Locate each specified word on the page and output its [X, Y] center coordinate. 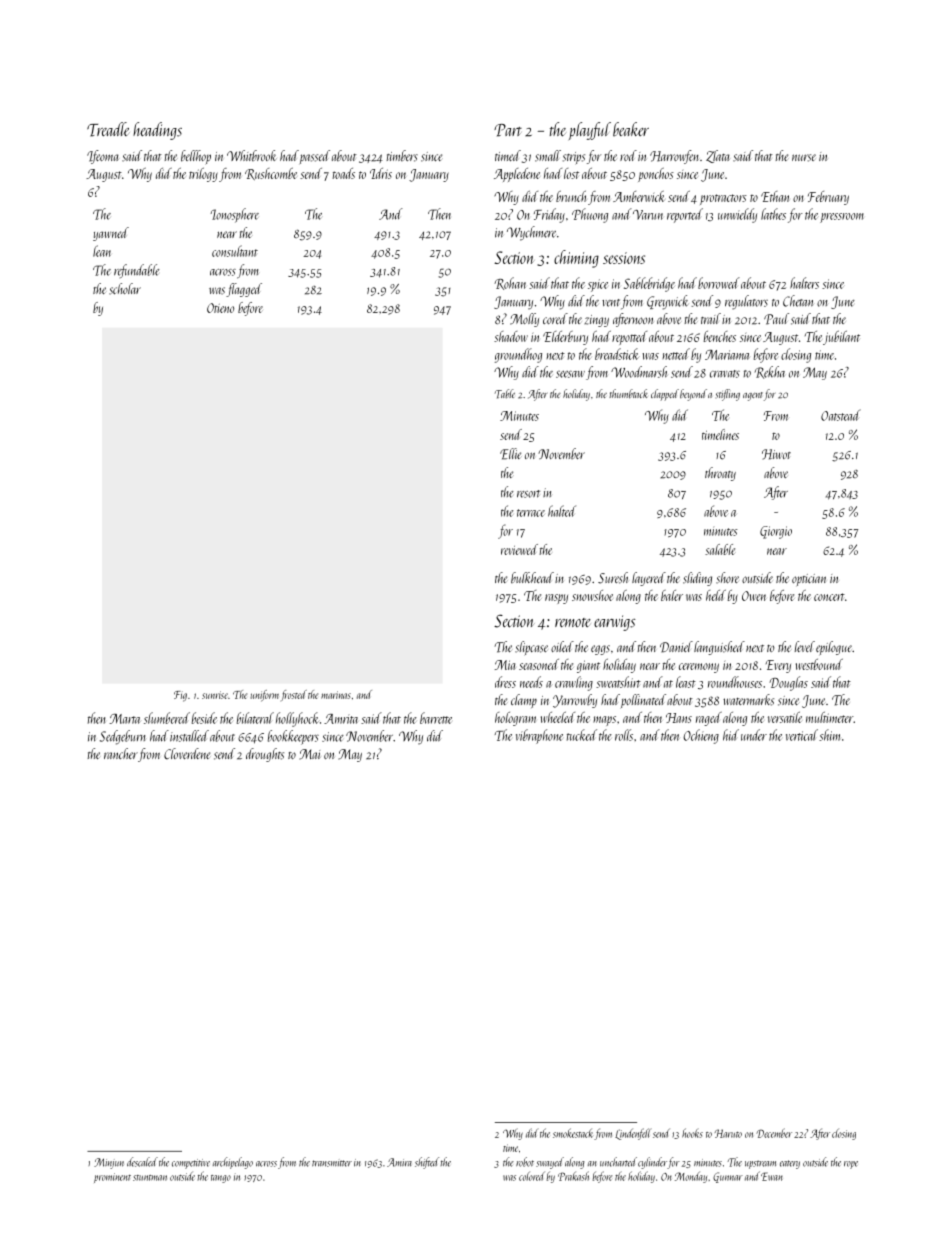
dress [505, 682]
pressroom [842, 218]
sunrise [215, 695]
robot [525, 1162]
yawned [111, 234]
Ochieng [701, 736]
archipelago [233, 1163]
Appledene [517, 175]
